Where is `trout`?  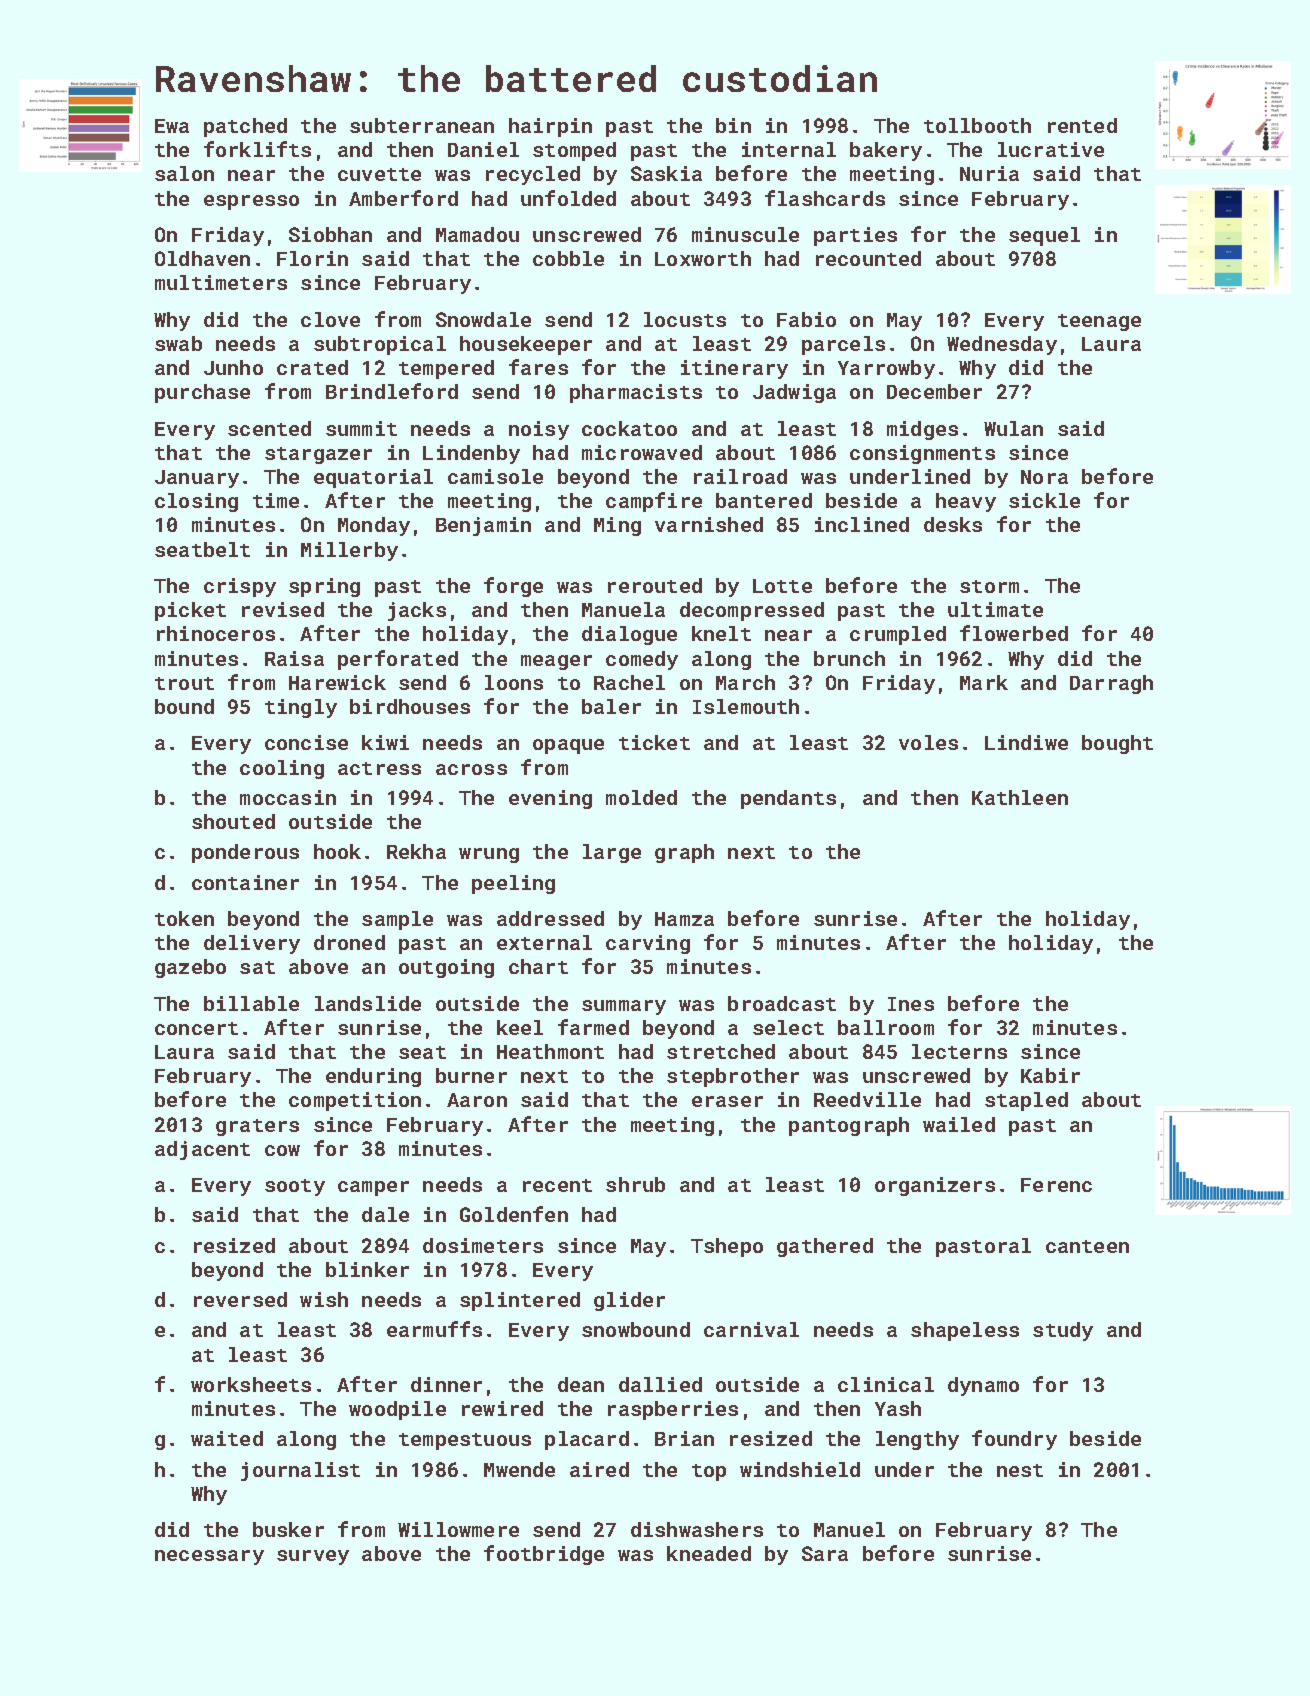
trout is located at coordinates (184, 683).
